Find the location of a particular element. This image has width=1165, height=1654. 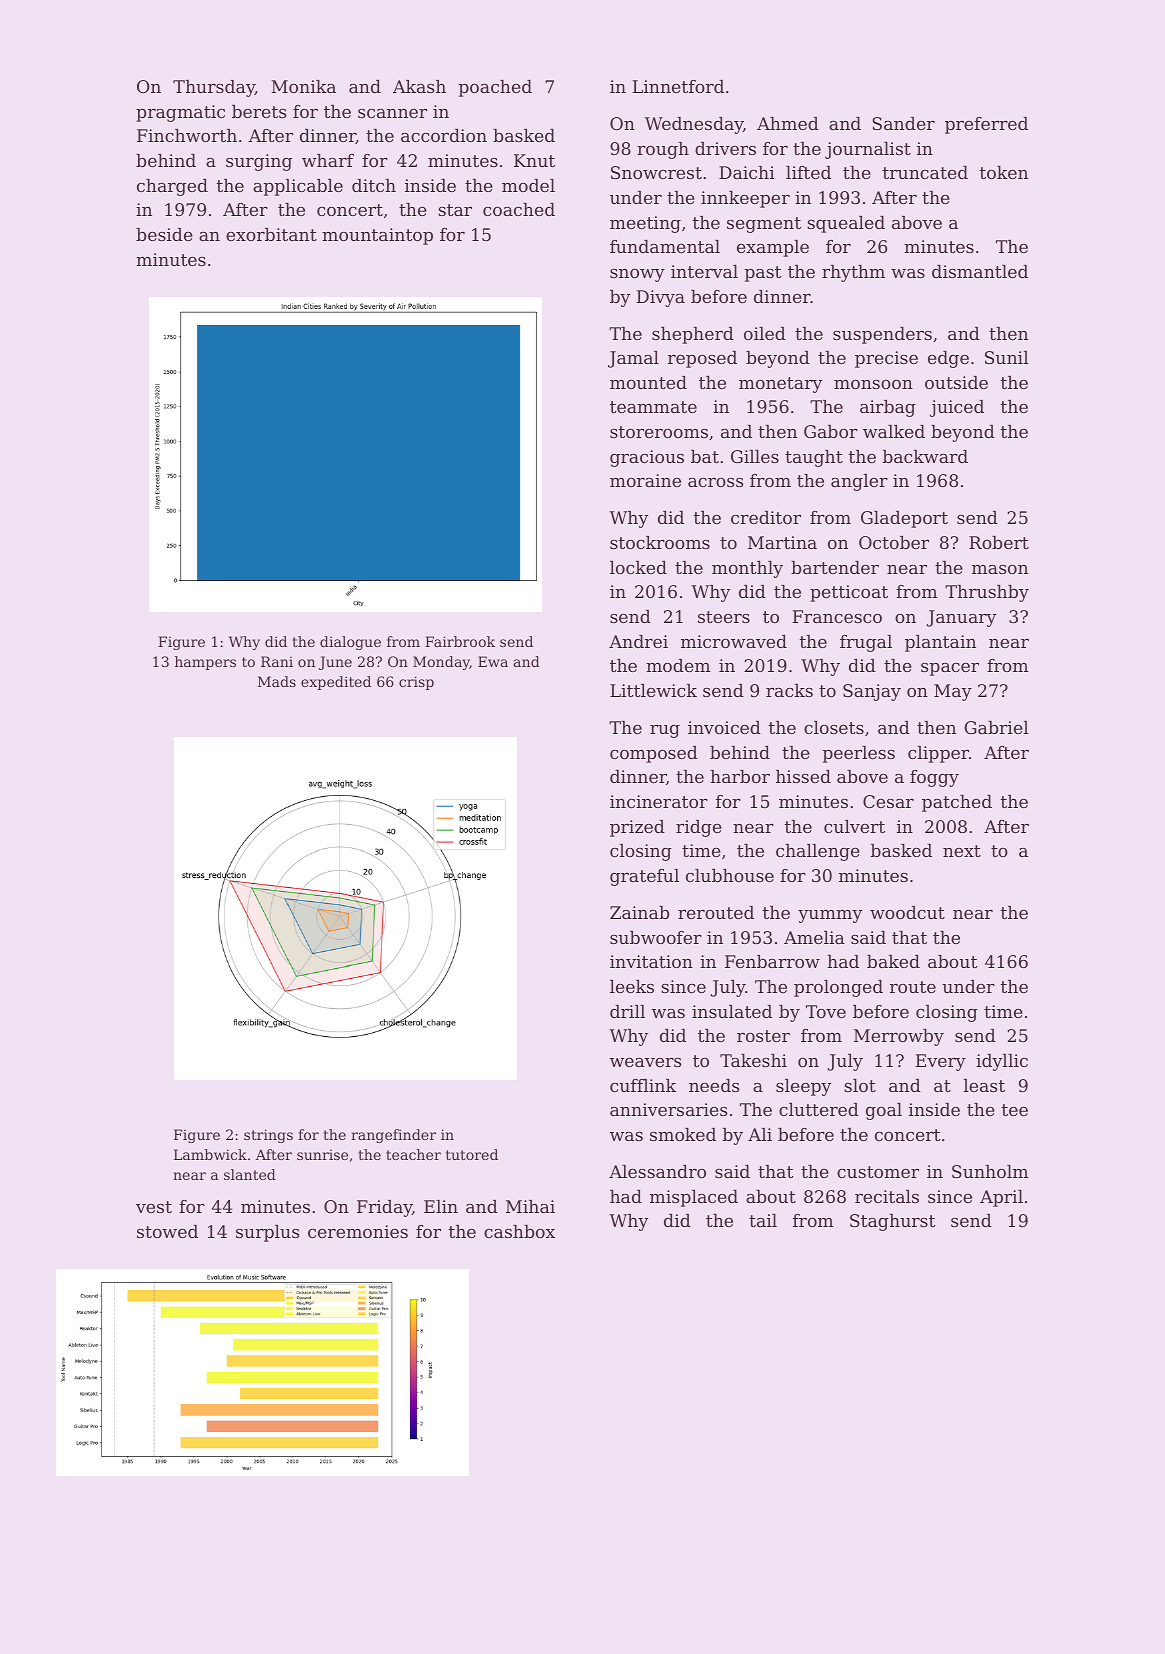

Monika is located at coordinates (303, 86).
